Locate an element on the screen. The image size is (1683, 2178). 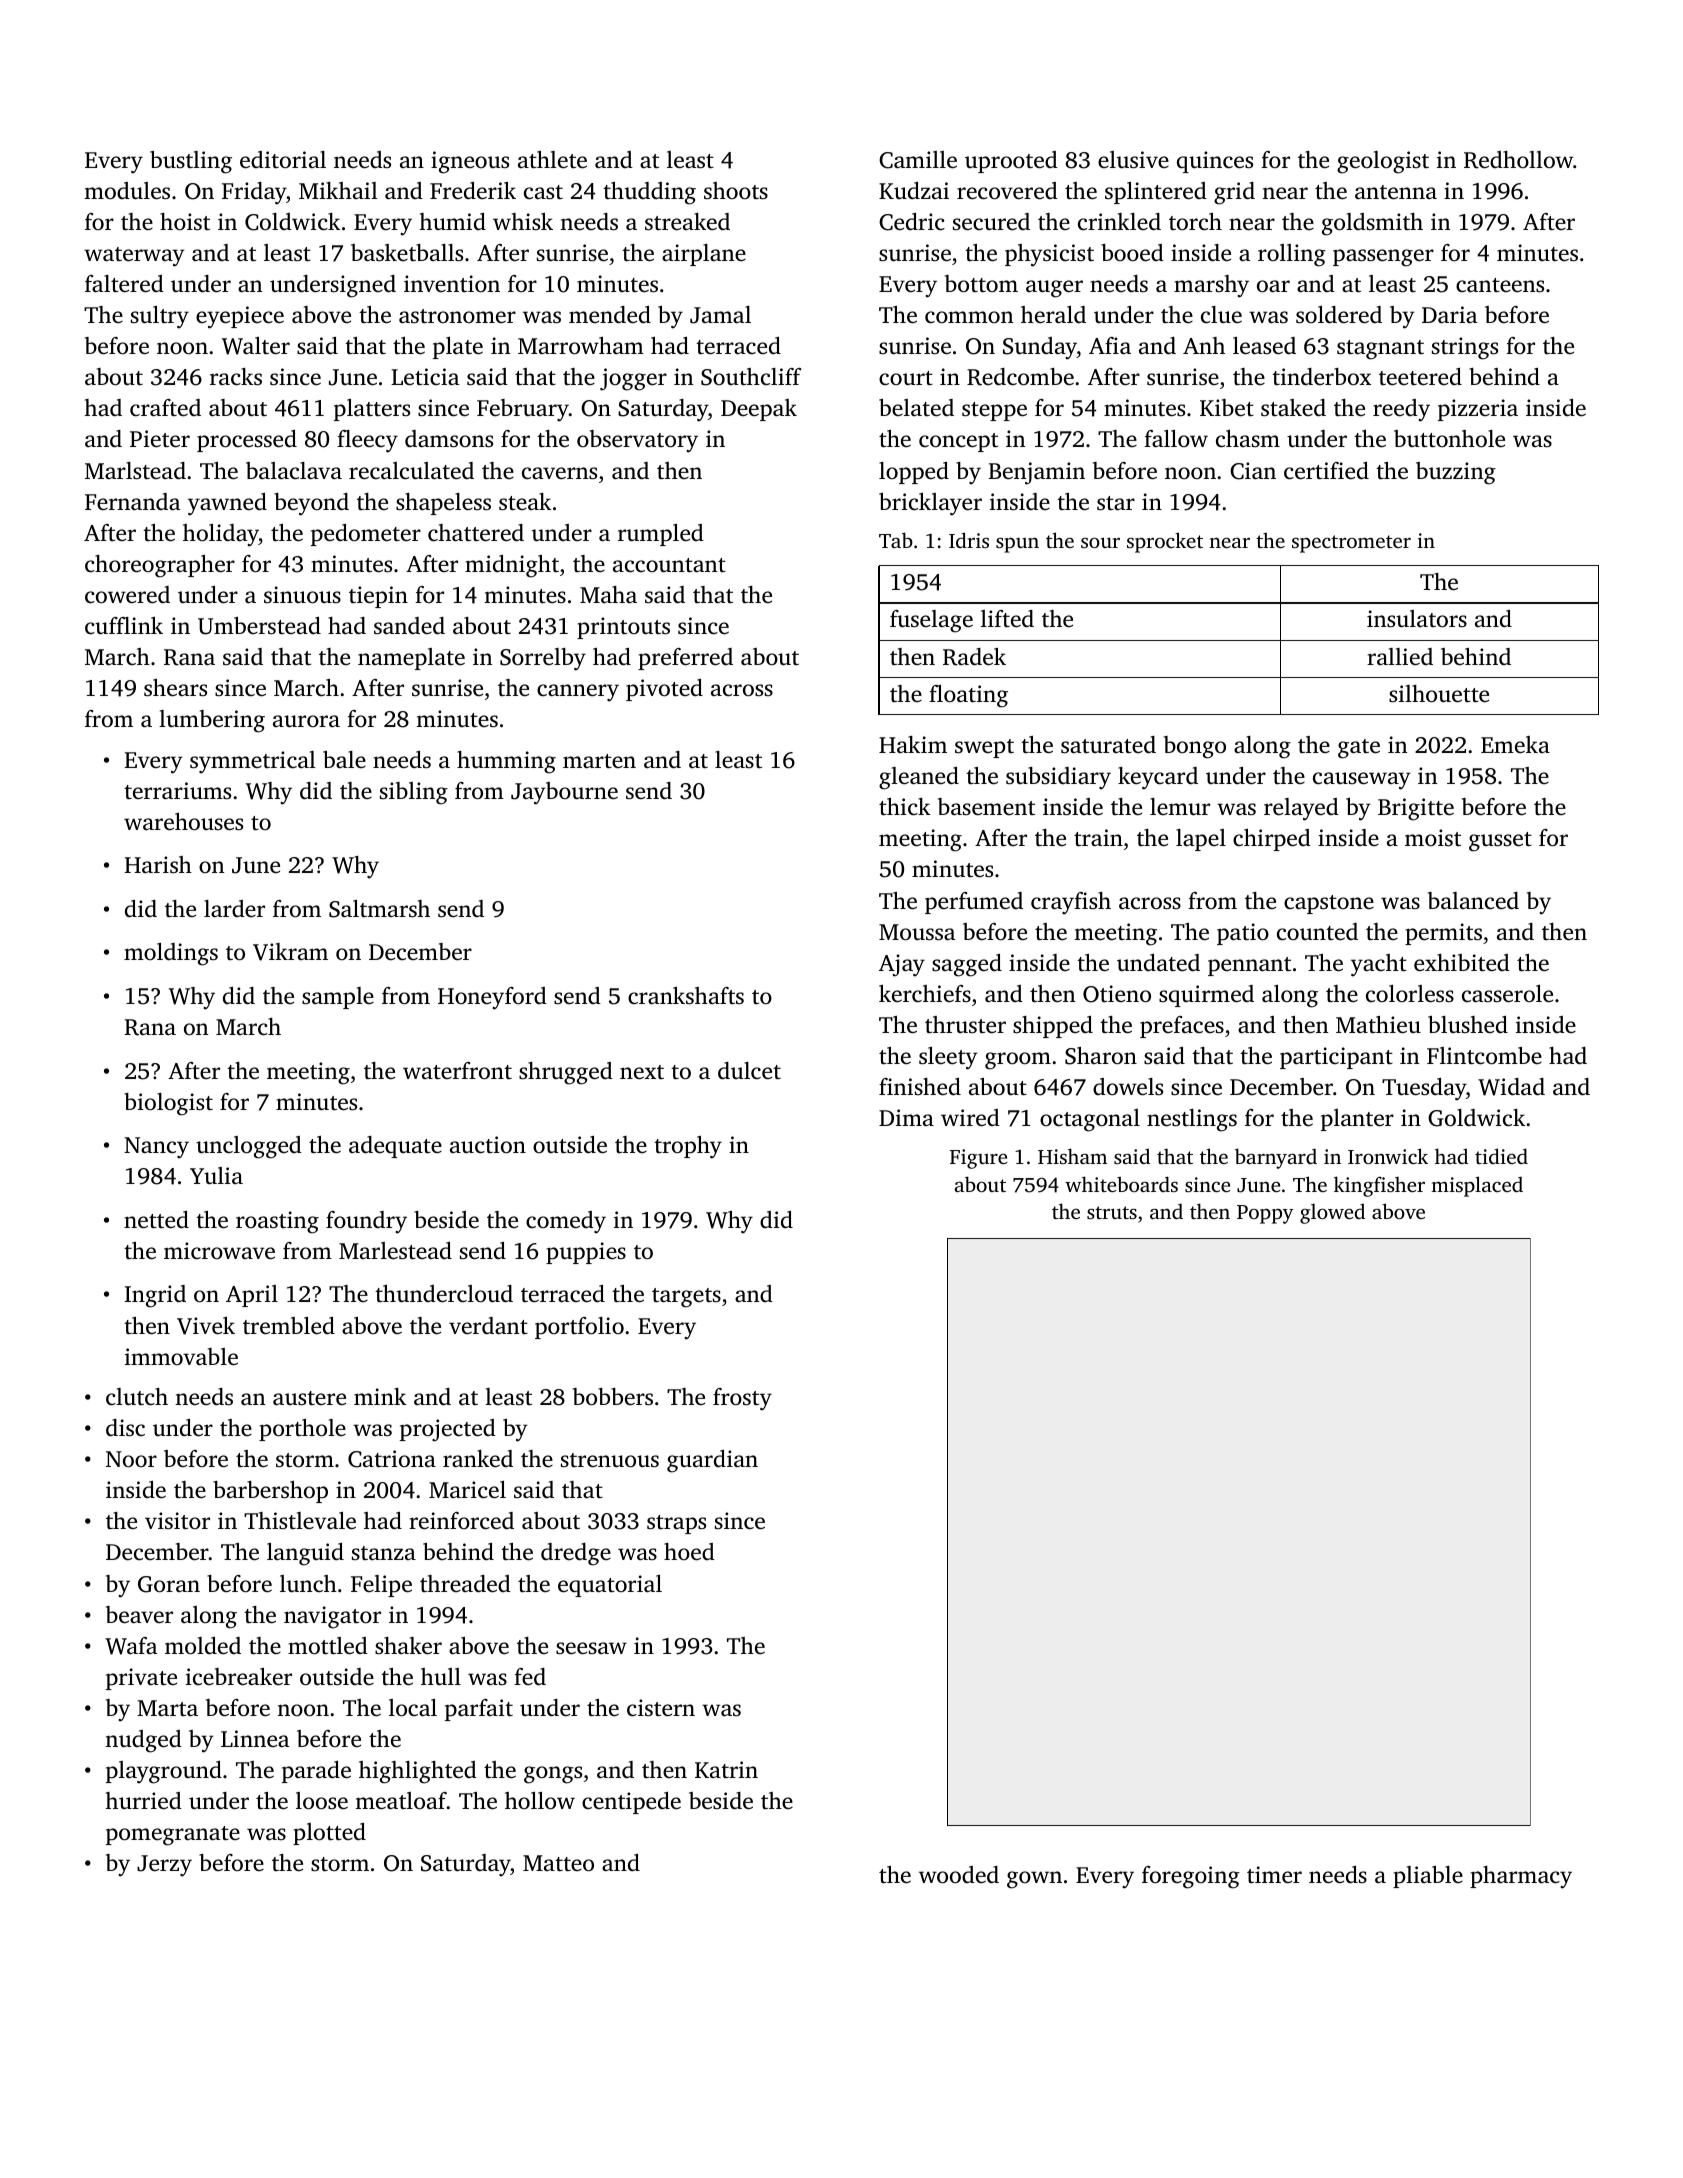
symmetrical is located at coordinates (253, 762).
